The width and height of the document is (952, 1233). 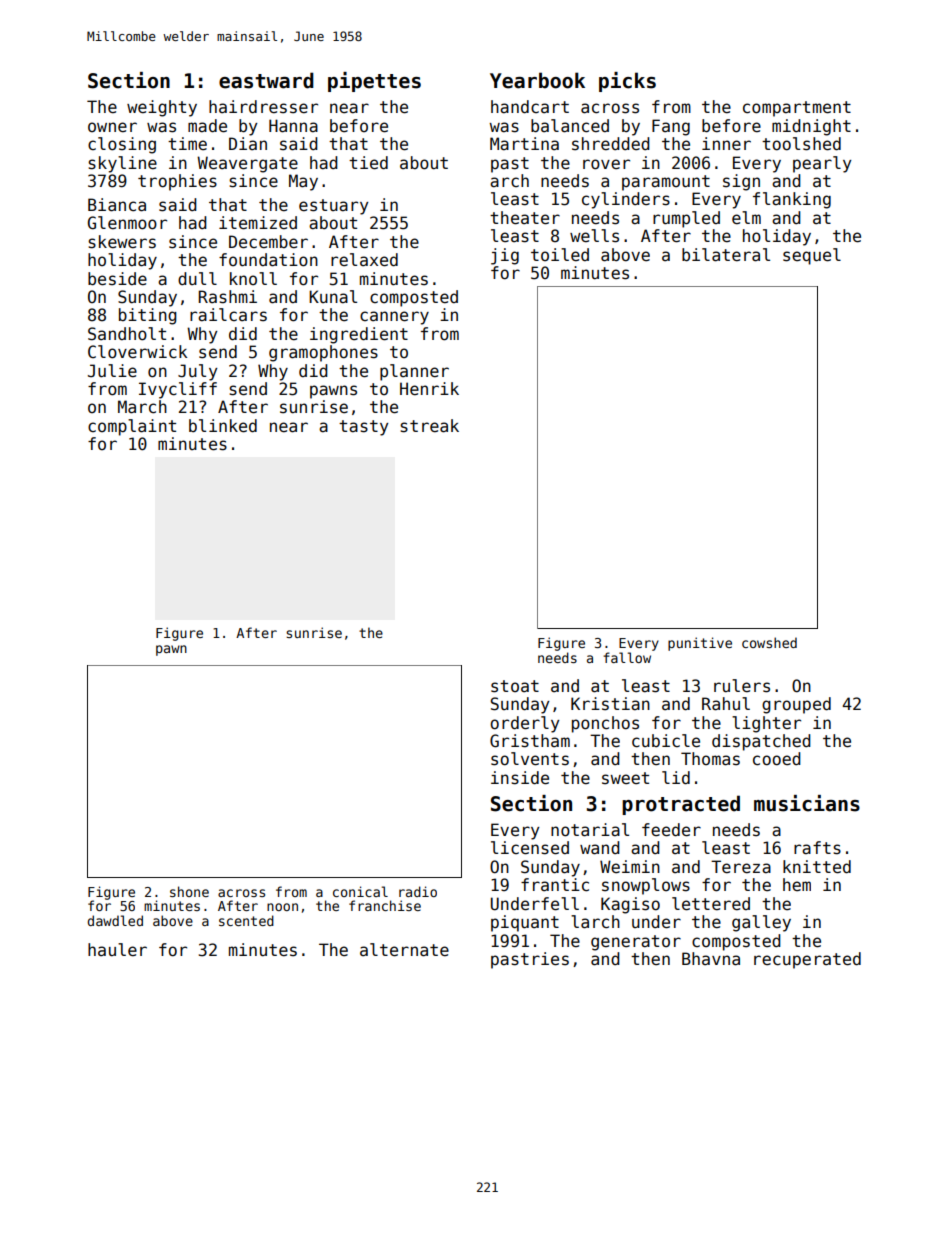 What do you see at coordinates (746, 218) in the document?
I see `elm` at bounding box center [746, 218].
